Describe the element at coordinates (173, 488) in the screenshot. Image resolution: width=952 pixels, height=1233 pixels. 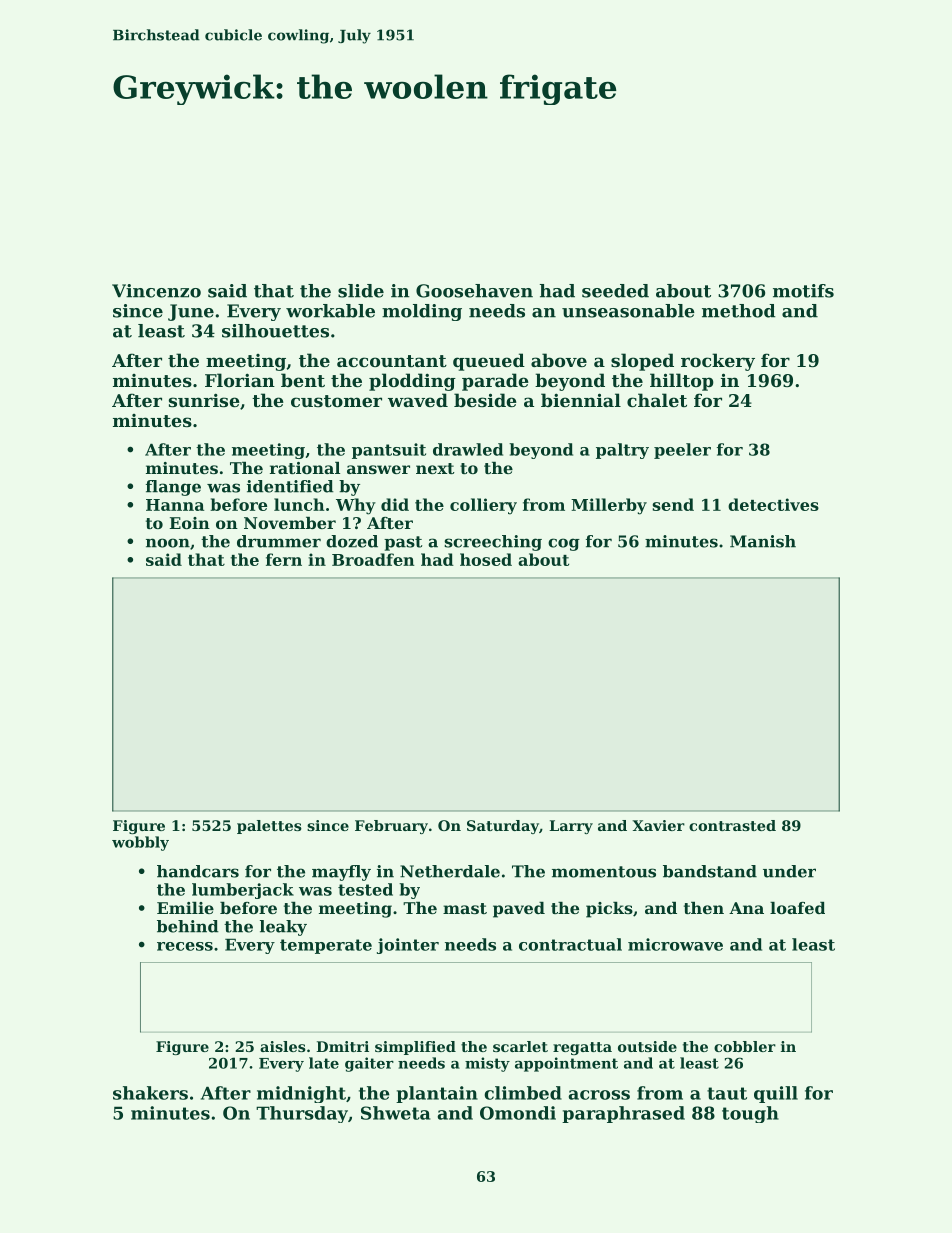
I see `flange` at that location.
